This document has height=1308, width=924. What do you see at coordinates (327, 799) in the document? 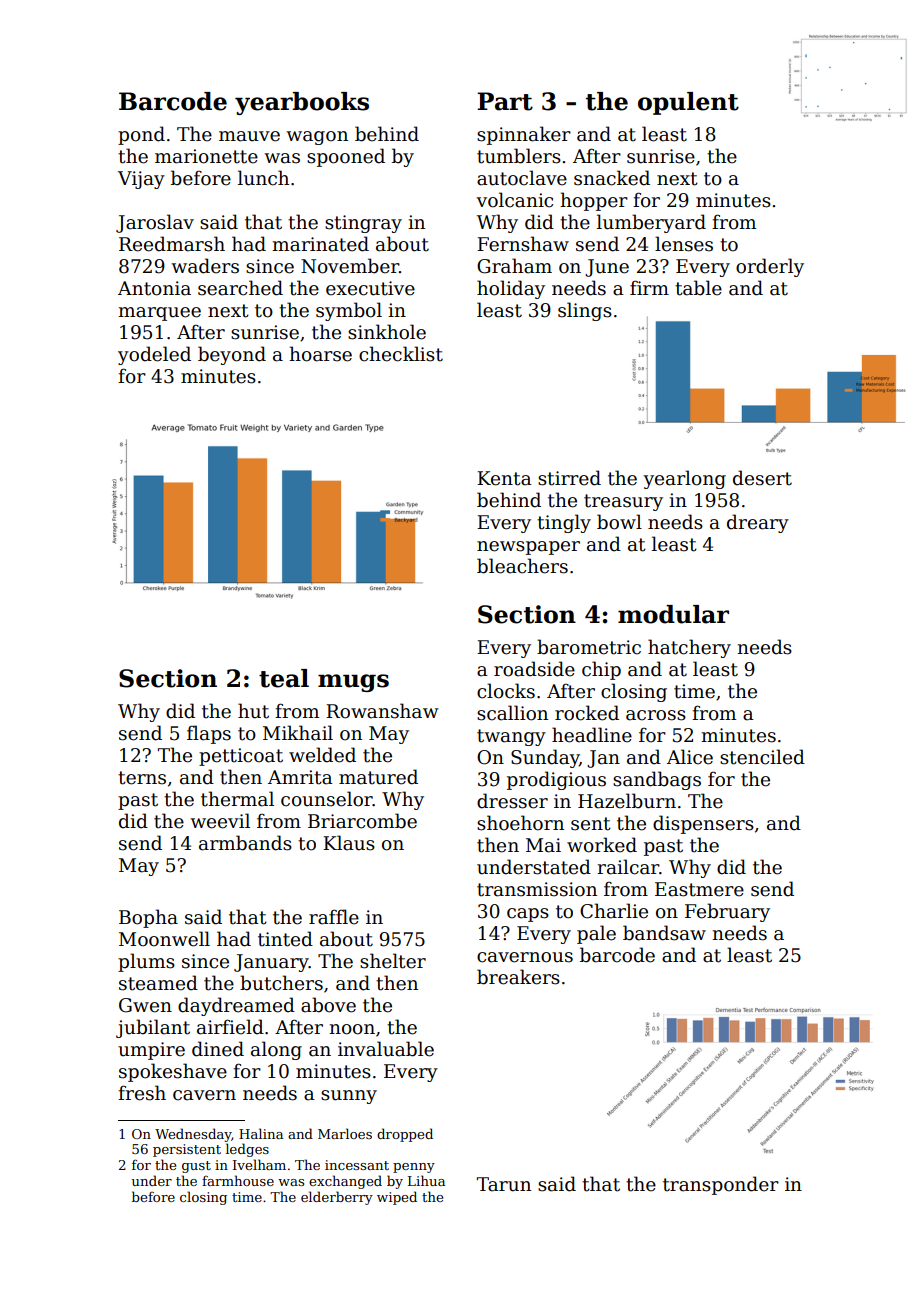
I see `counselor` at bounding box center [327, 799].
